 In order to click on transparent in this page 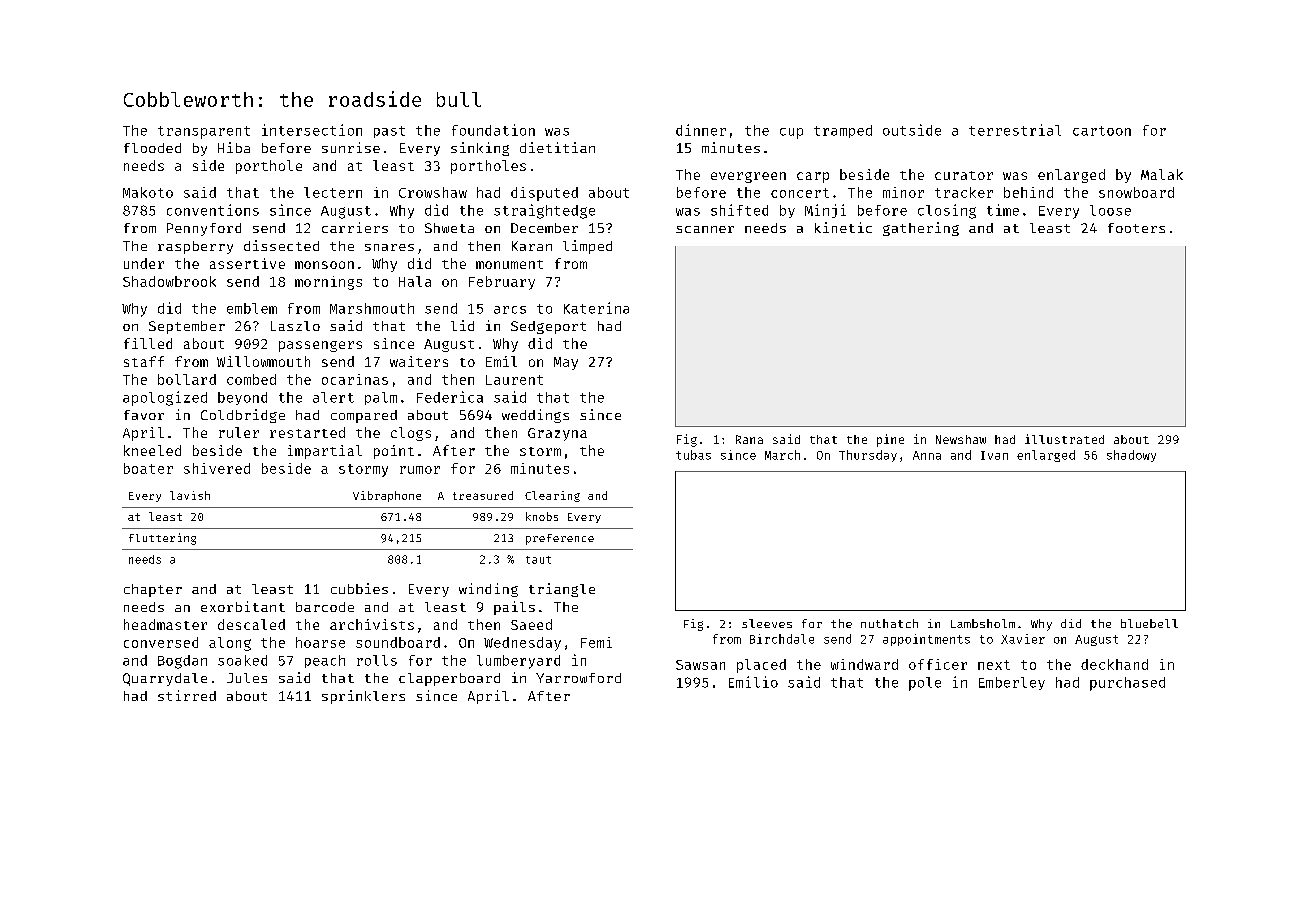, I will do `click(204, 132)`.
